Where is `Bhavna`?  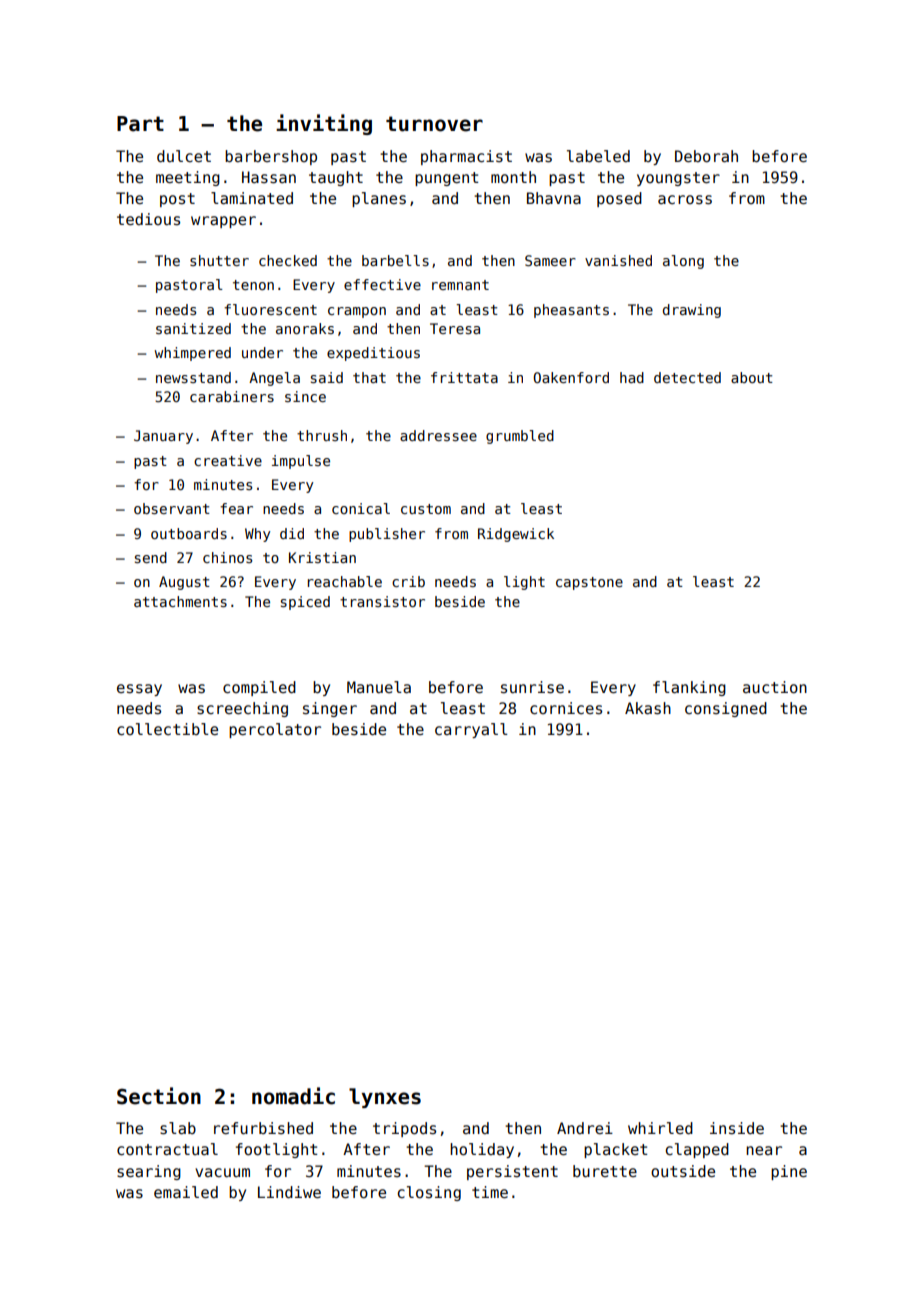
Bhavna is located at coordinates (554, 198).
